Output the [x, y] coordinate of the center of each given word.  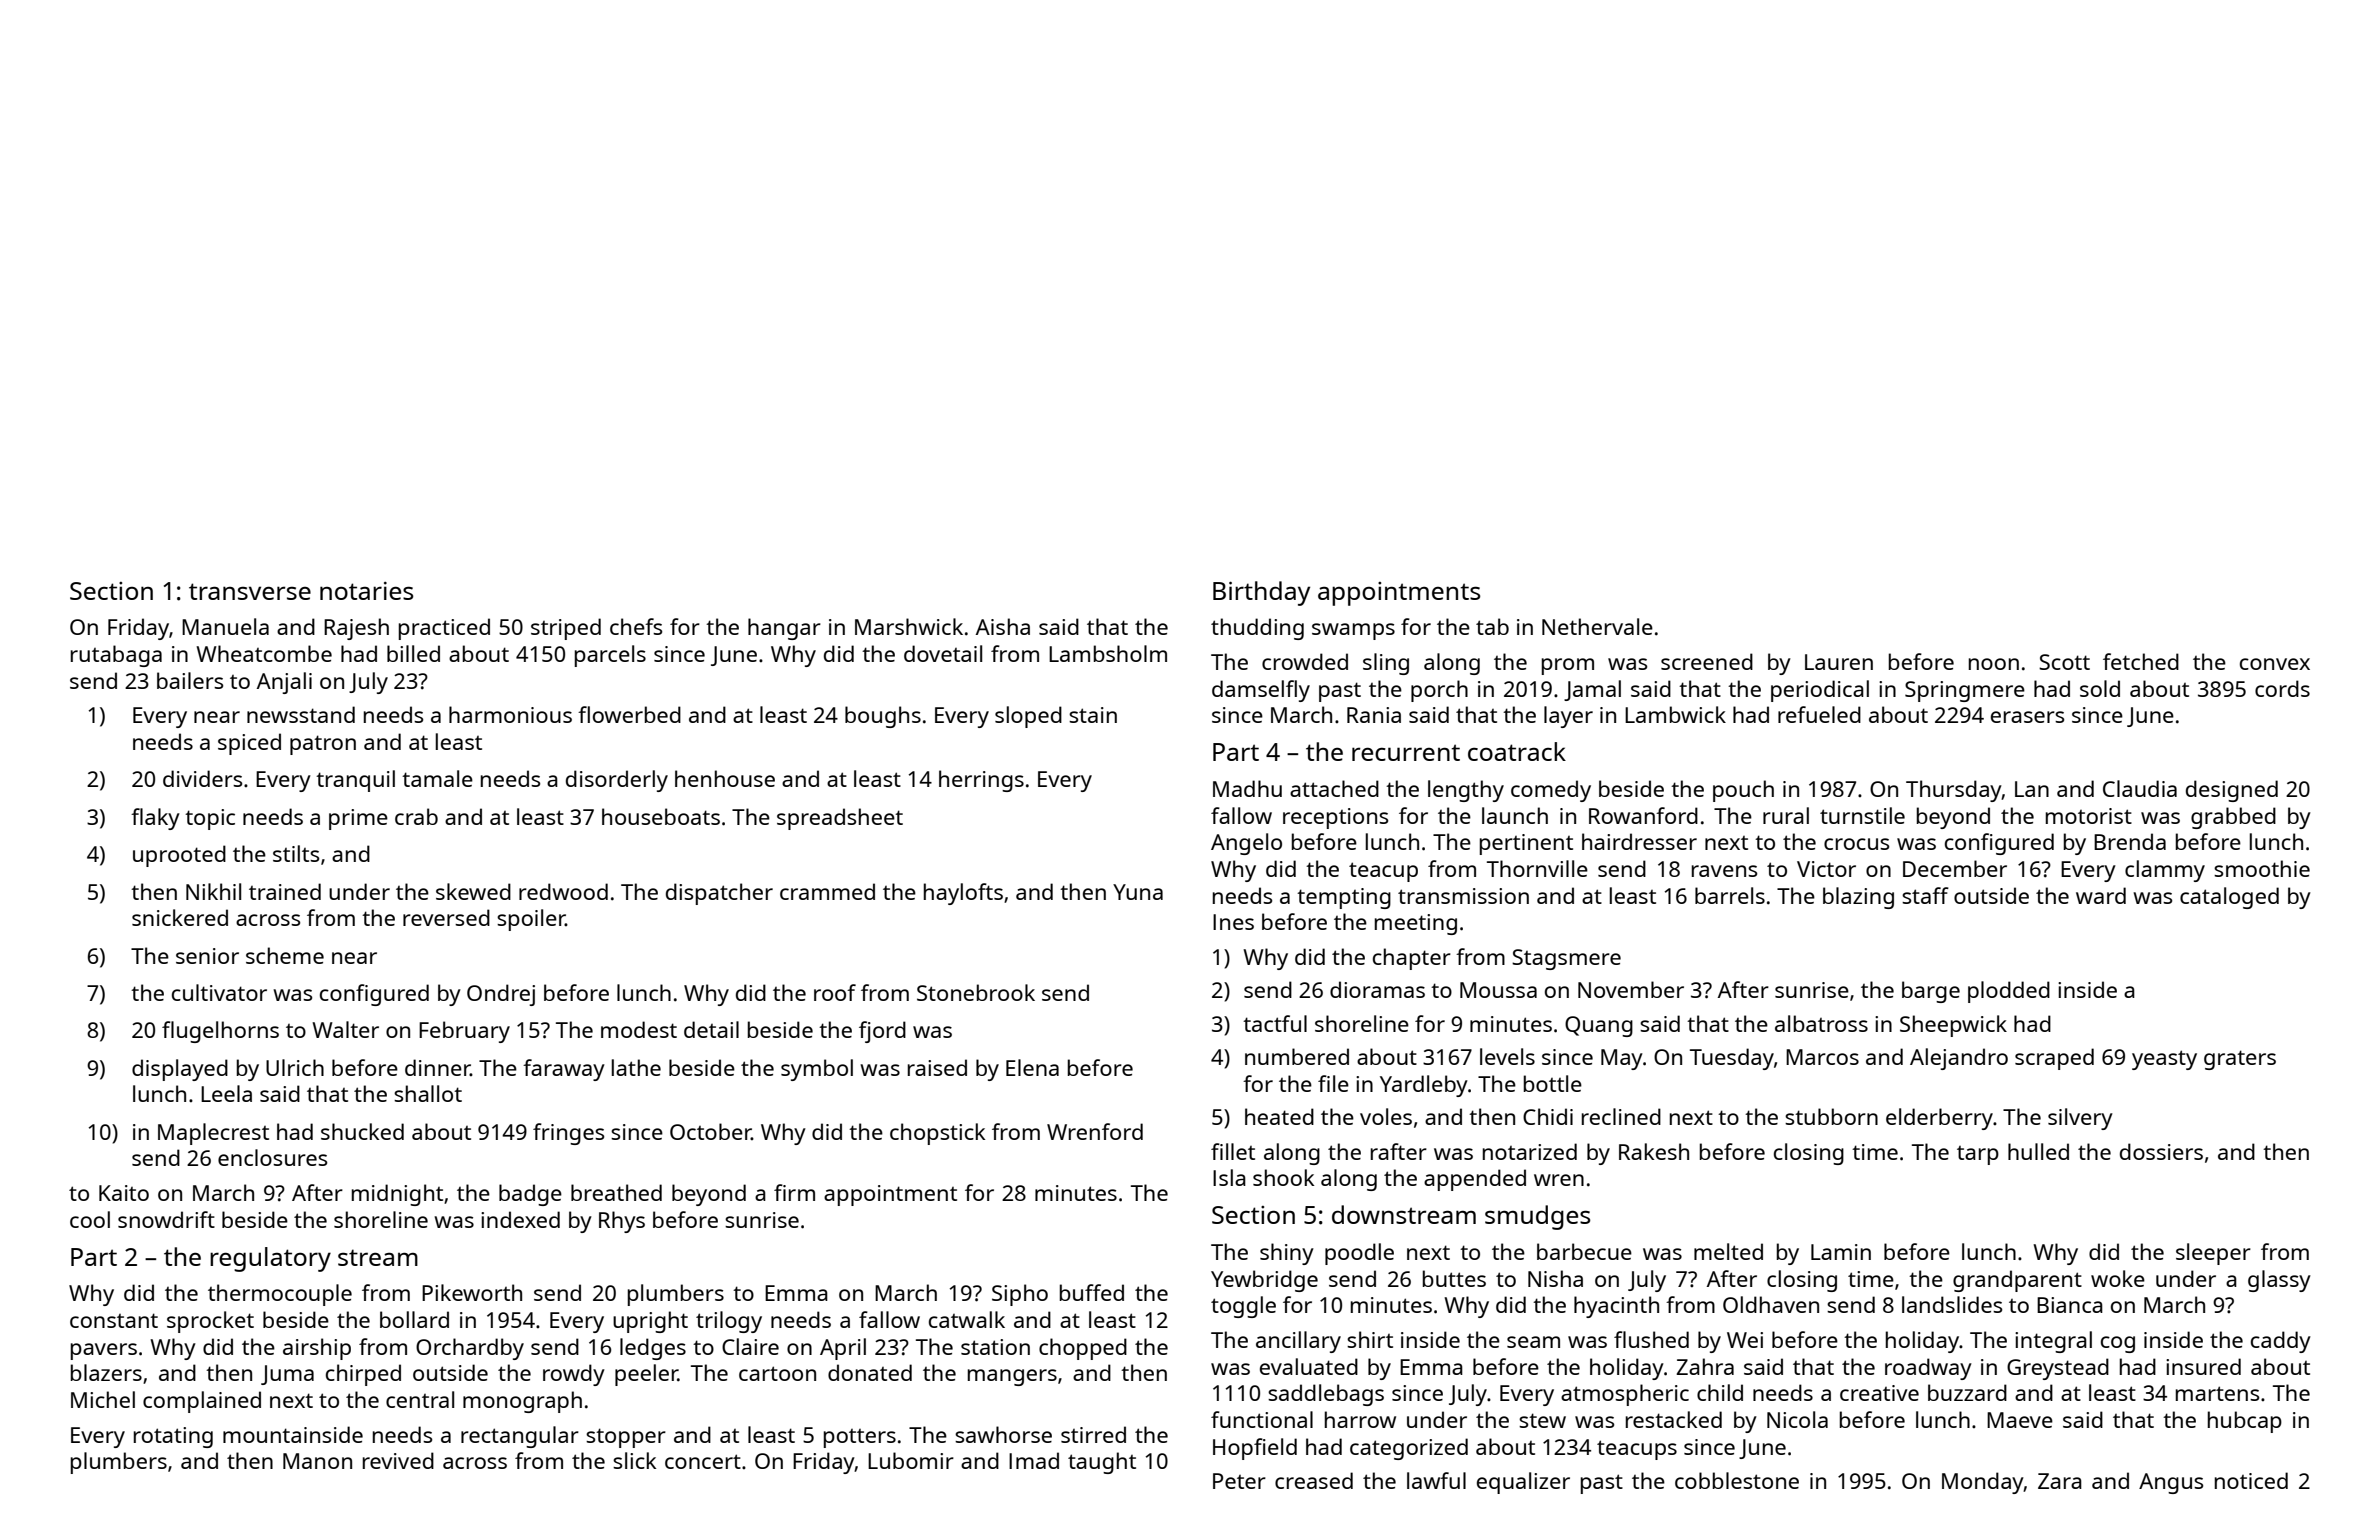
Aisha [1003, 626]
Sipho [1020, 1295]
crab [416, 816]
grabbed [2233, 818]
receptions [1335, 818]
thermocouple [280, 1295]
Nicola [1797, 1419]
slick [634, 1460]
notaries [366, 591]
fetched [2141, 661]
